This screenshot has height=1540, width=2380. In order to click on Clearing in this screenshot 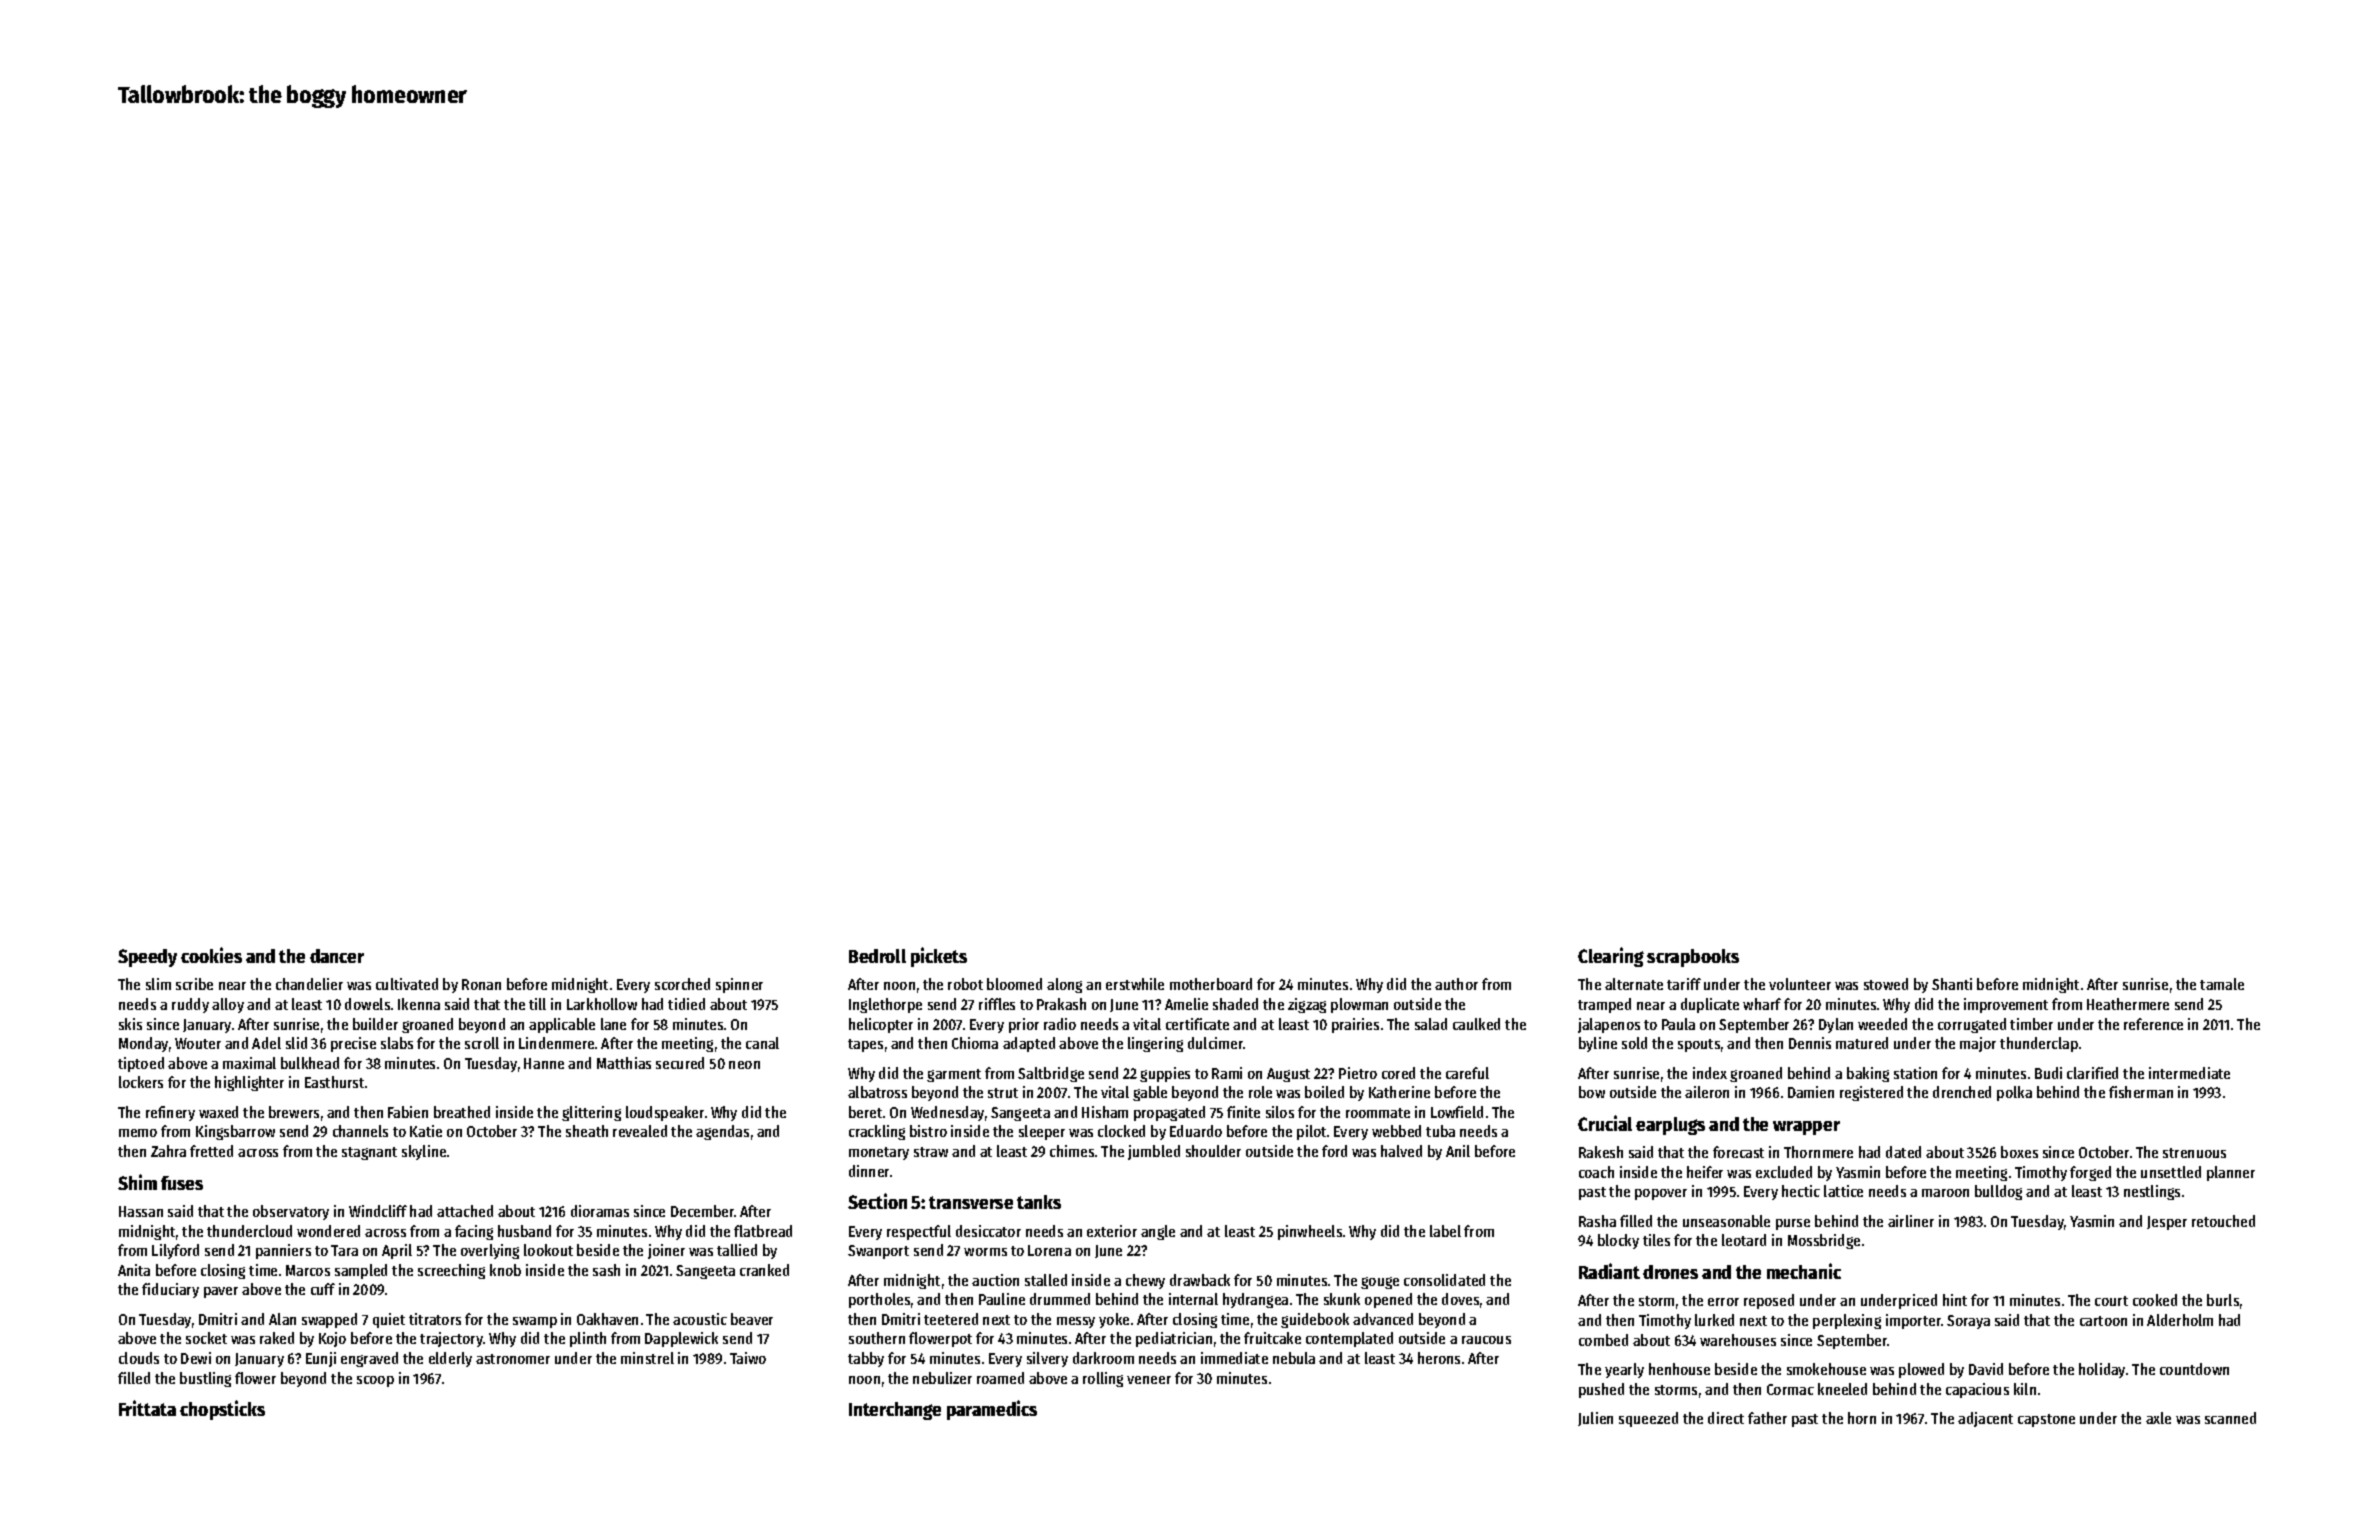, I will do `click(1611, 957)`.
